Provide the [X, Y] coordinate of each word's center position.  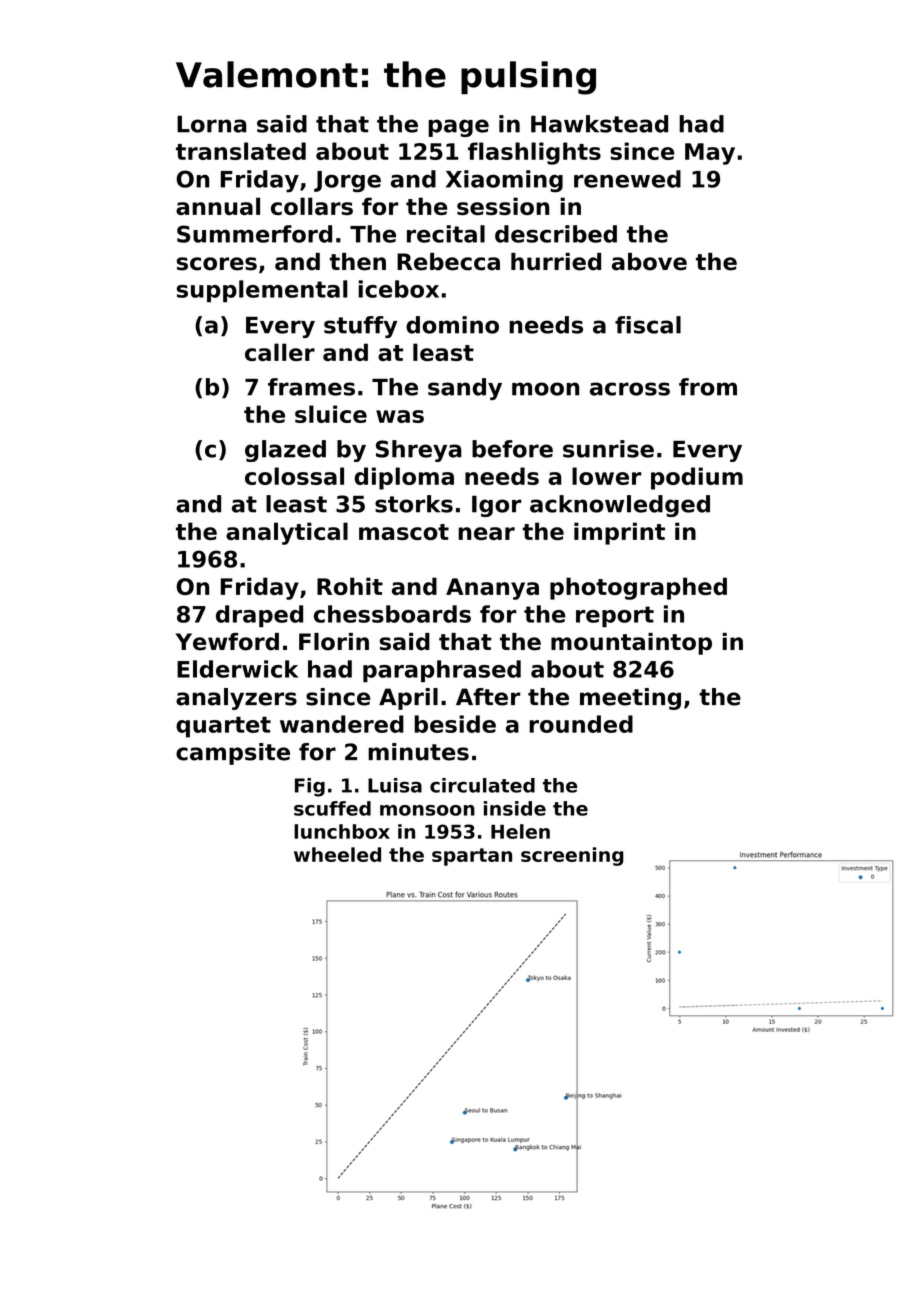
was [400, 416]
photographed [638, 588]
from [708, 387]
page [458, 128]
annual [218, 206]
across [630, 389]
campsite [233, 754]
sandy [465, 389]
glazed [285, 451]
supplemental [262, 291]
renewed [627, 179]
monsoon [427, 810]
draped [259, 616]
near [486, 533]
